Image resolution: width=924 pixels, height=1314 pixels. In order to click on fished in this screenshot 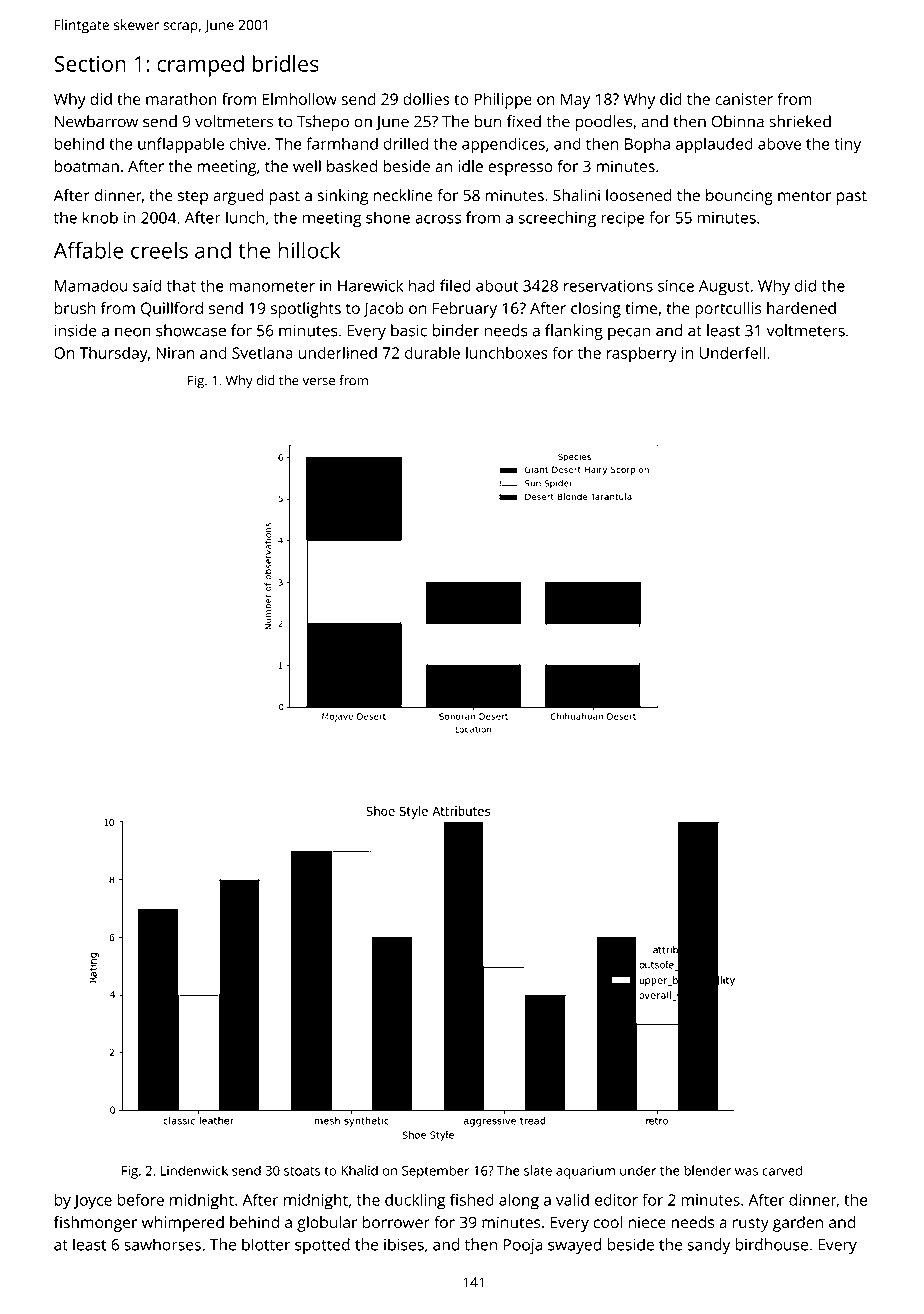, I will do `click(472, 1199)`.
